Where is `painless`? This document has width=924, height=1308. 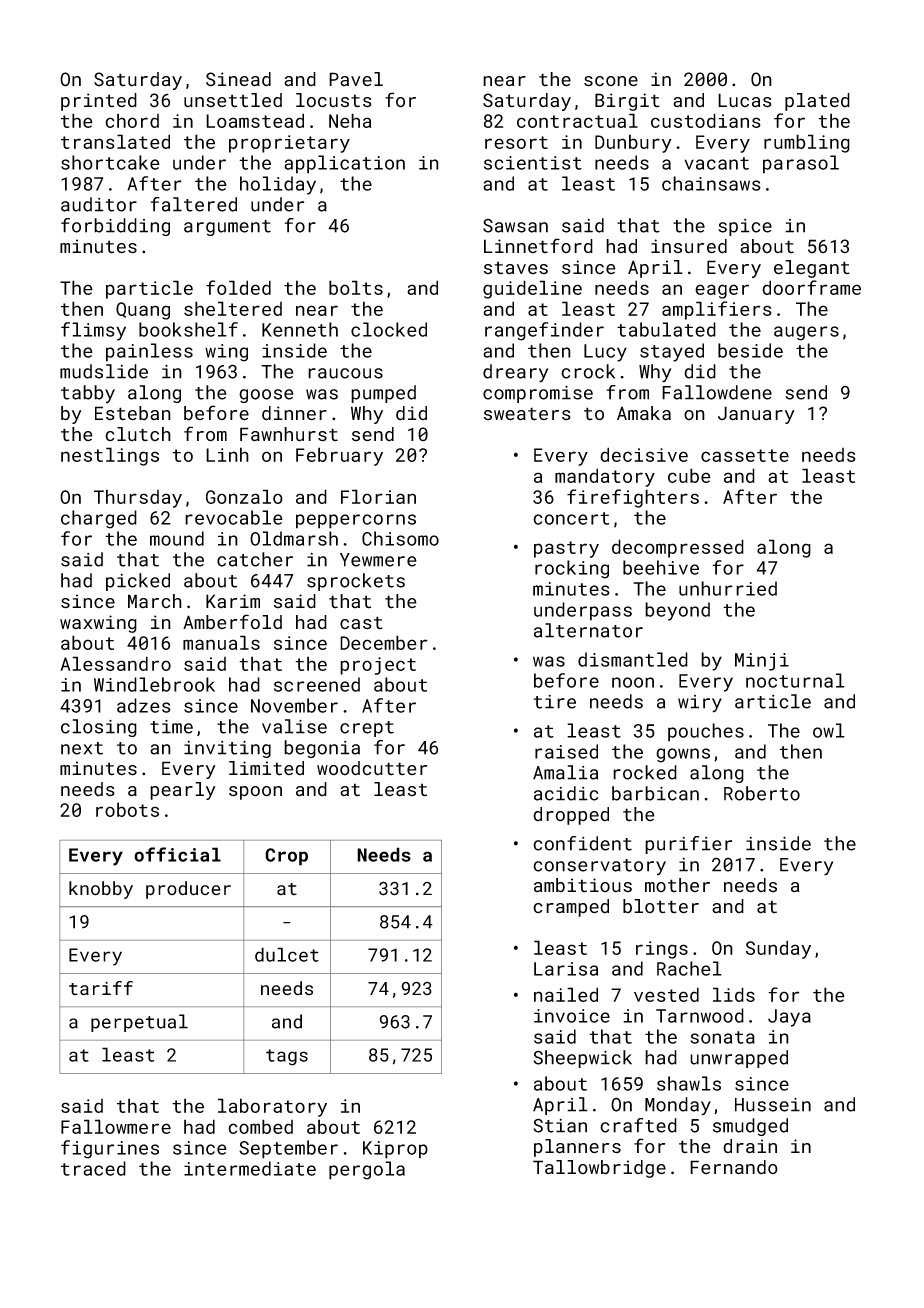
painless is located at coordinates (149, 352).
